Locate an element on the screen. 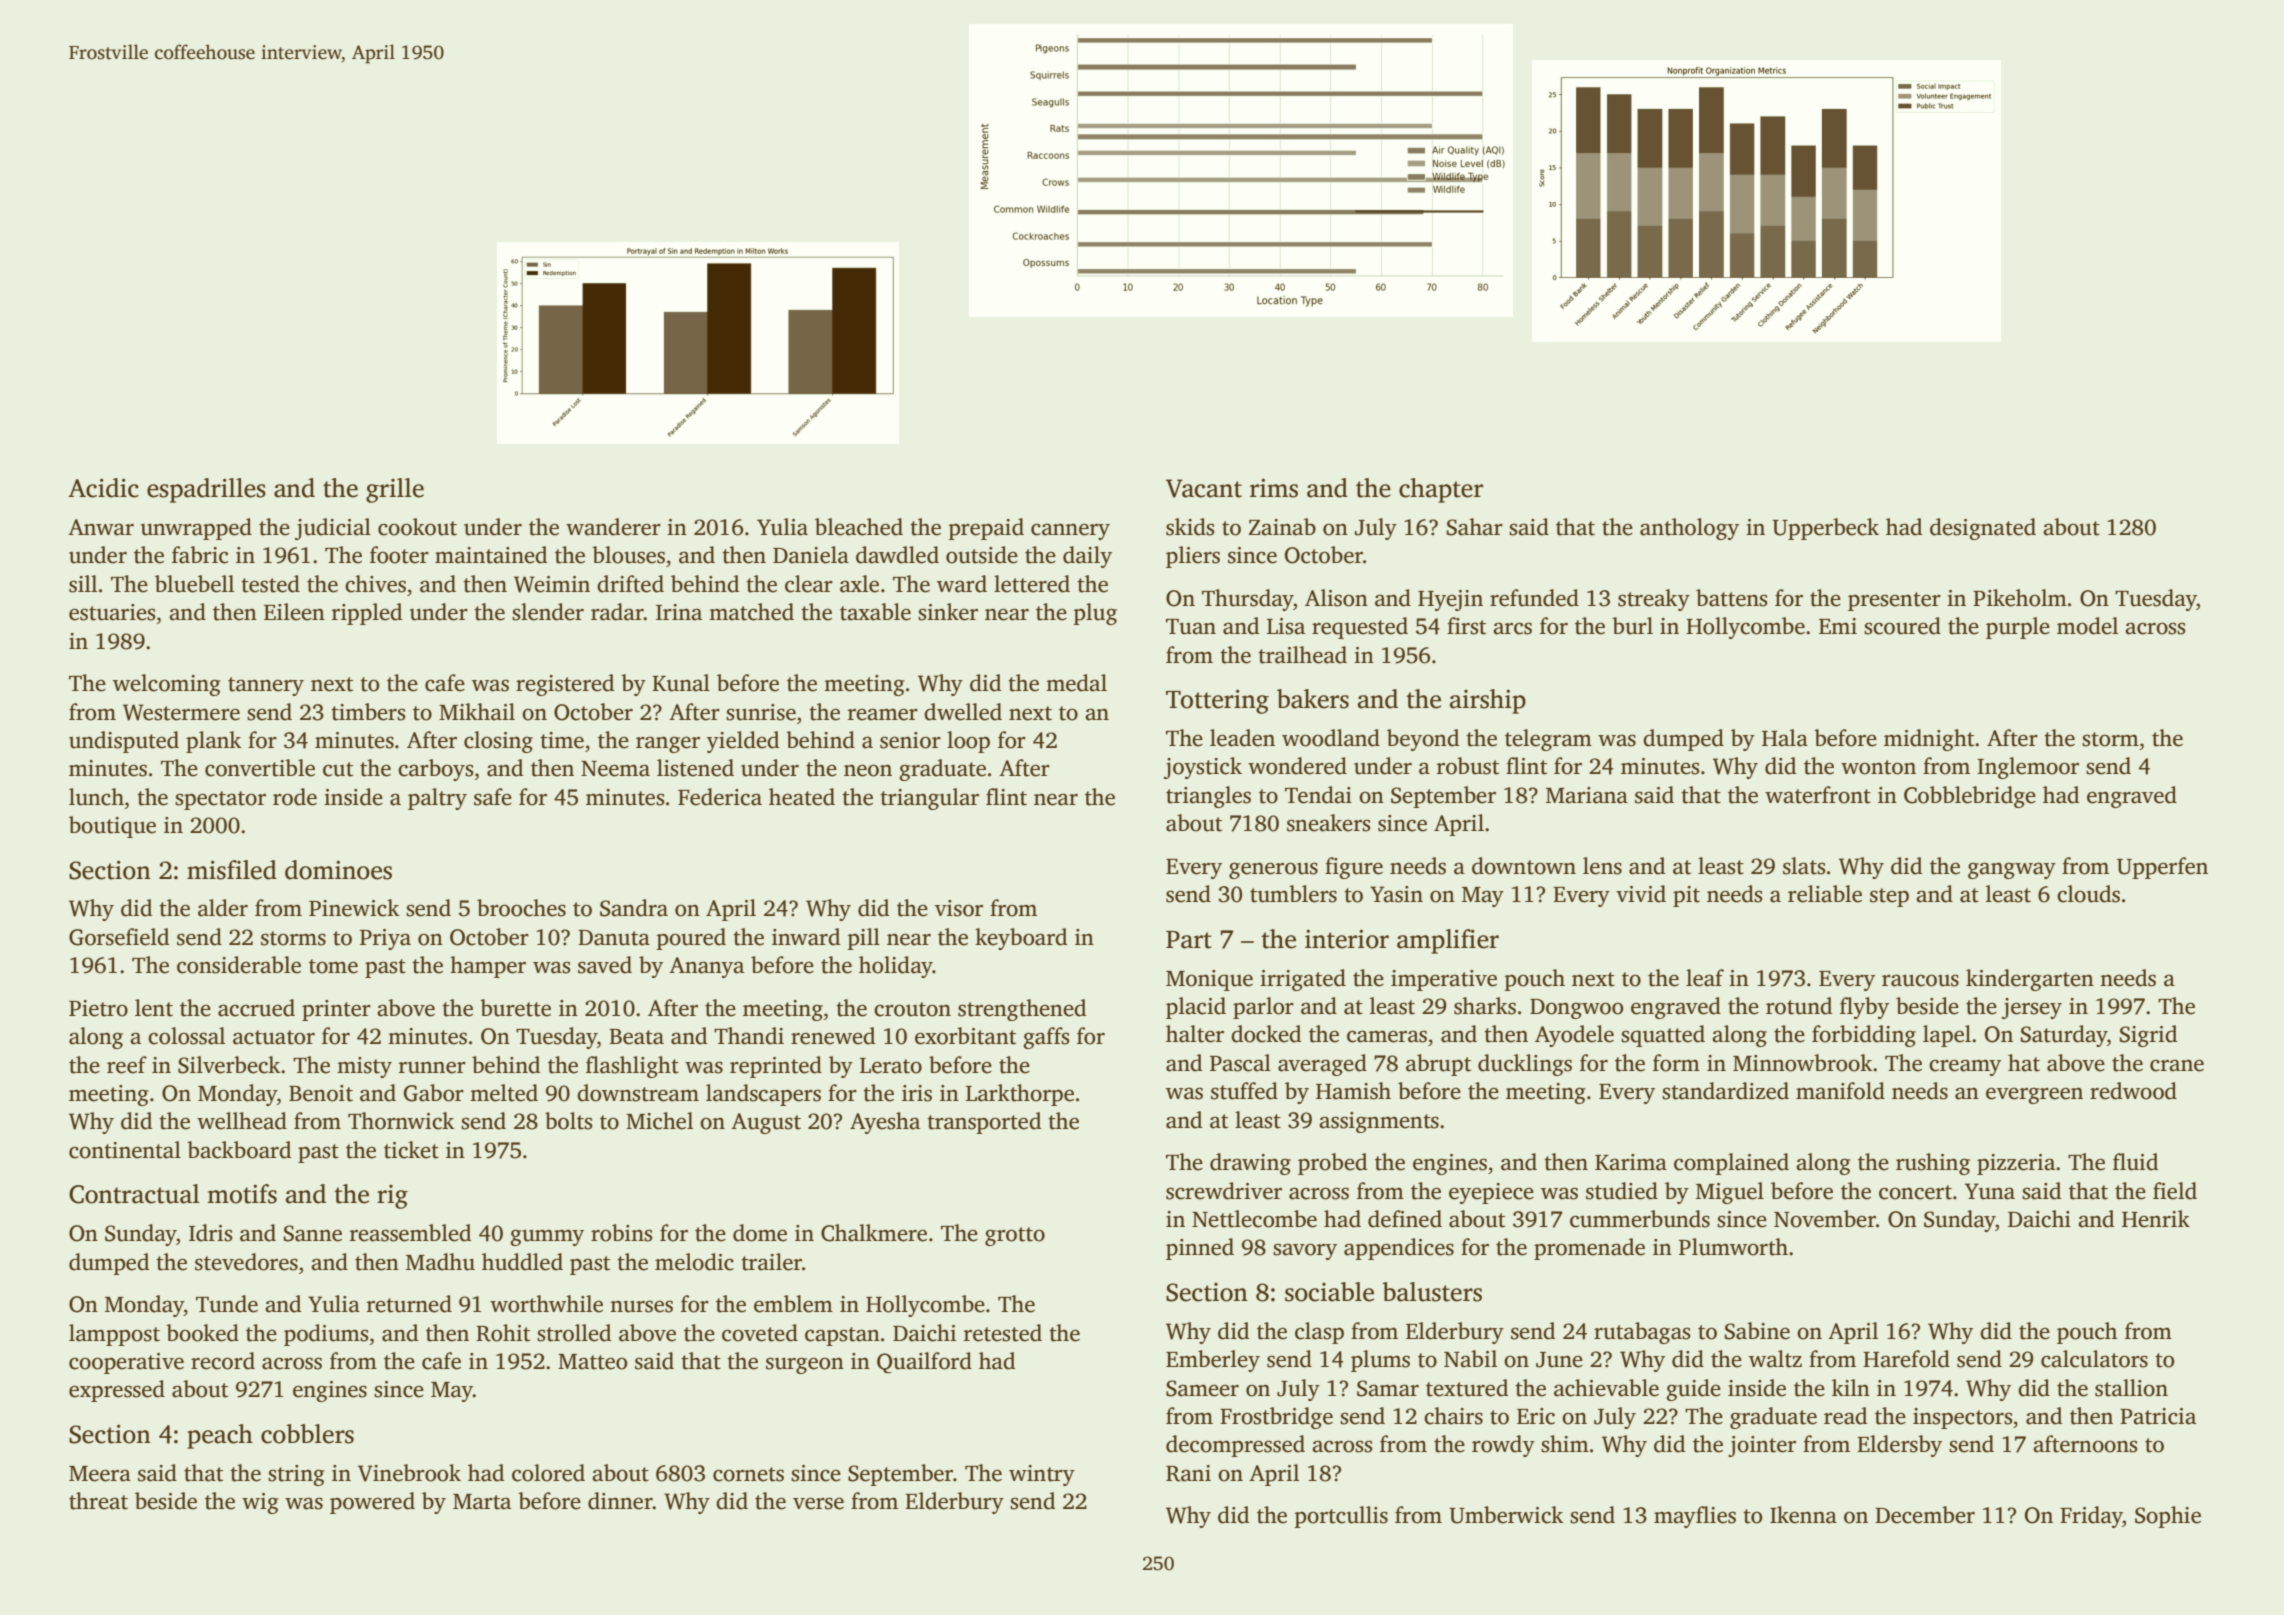 This screenshot has width=2284, height=1615. triangular is located at coordinates (929, 799).
